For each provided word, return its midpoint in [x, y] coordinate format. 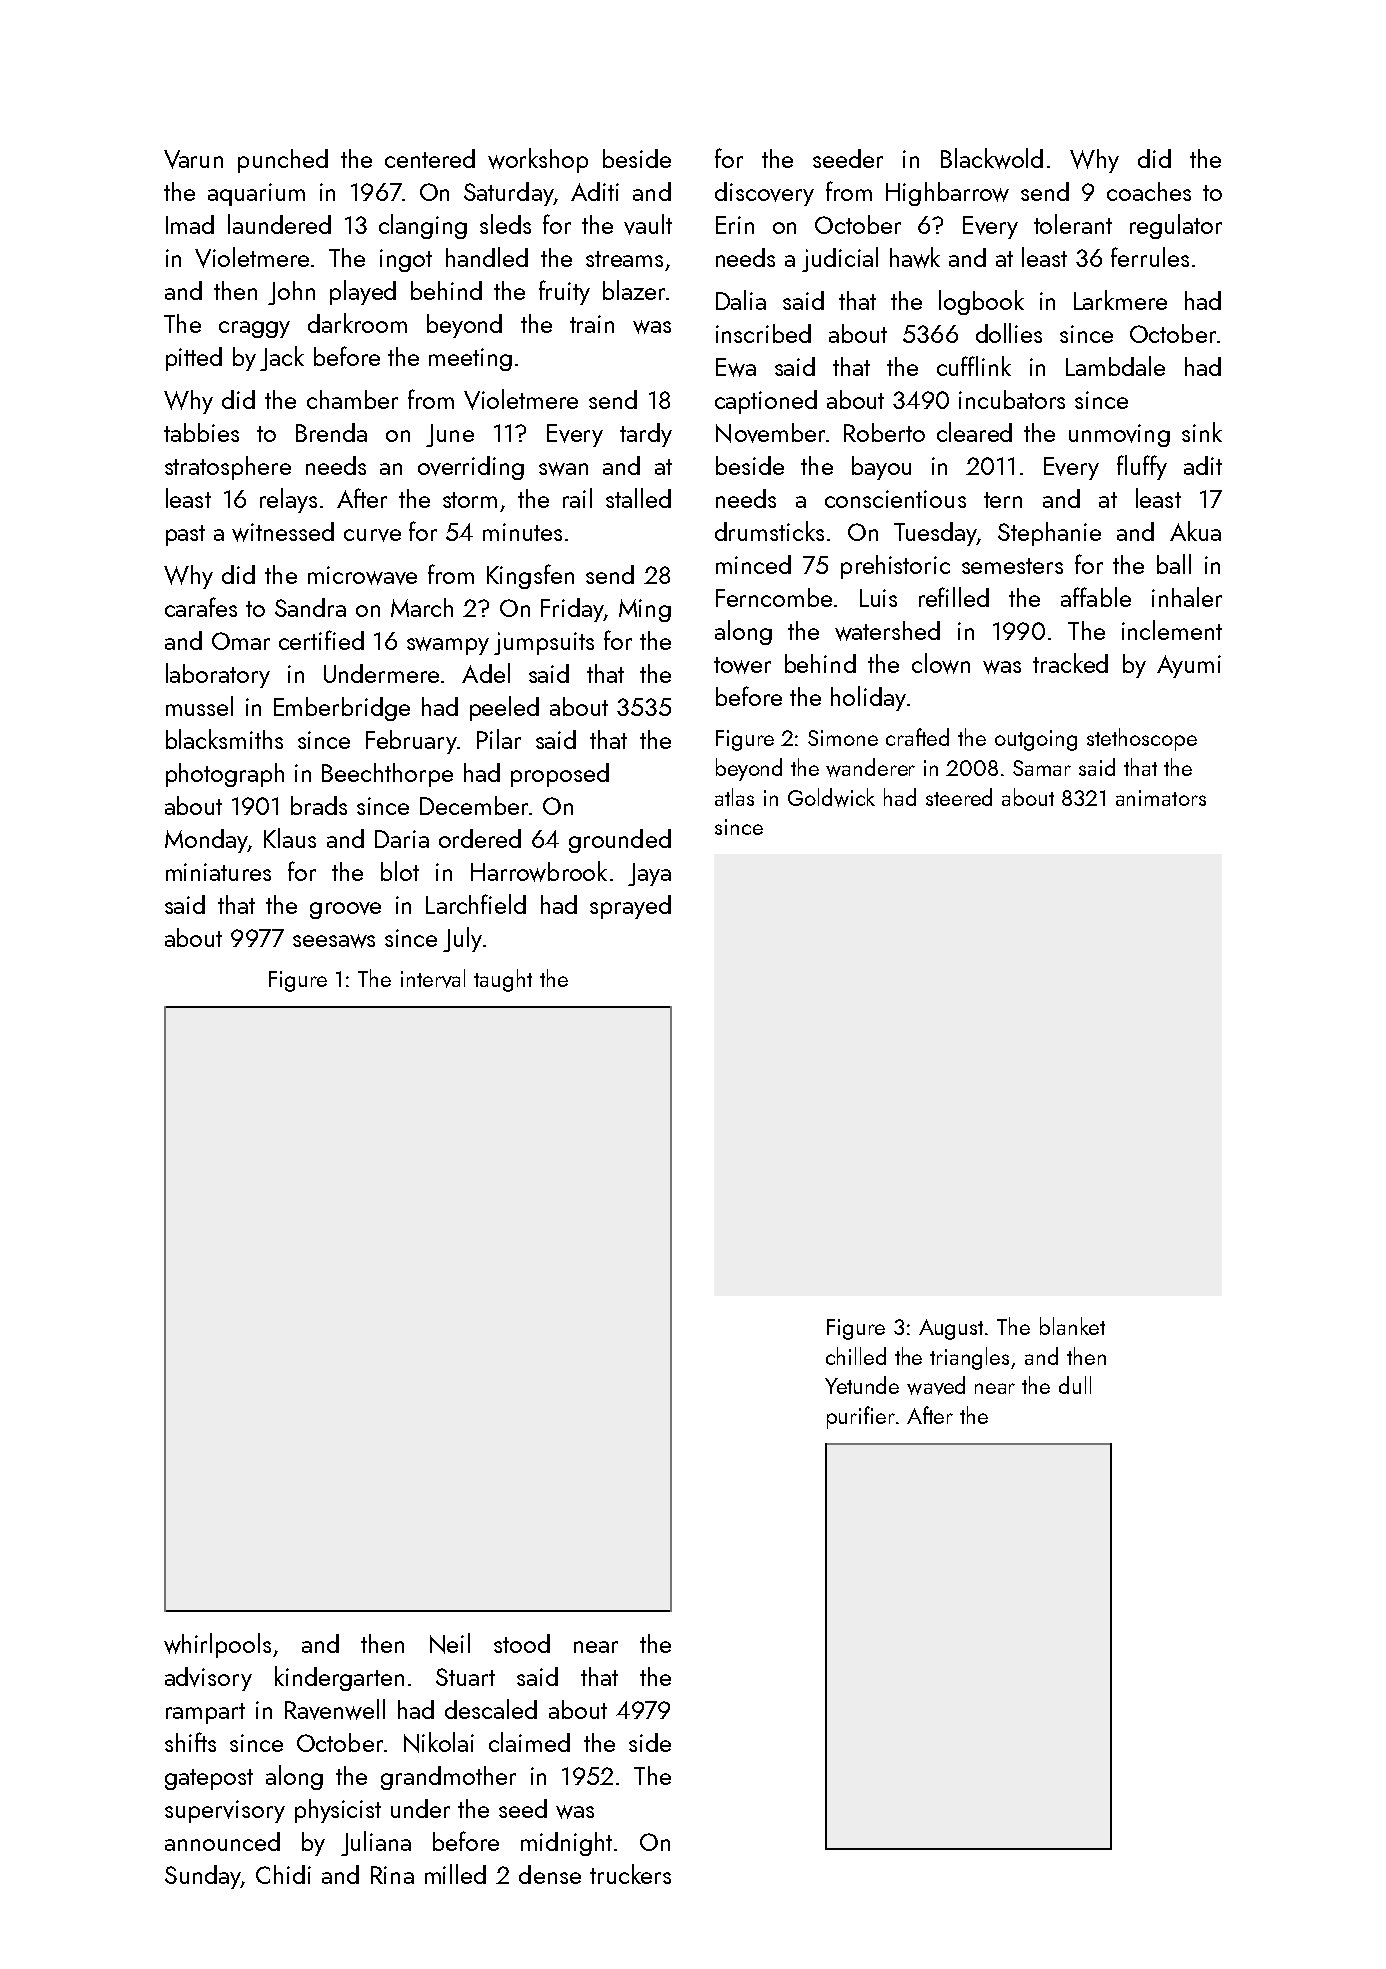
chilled [856, 1356]
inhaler [1187, 597]
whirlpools [217, 1645]
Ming [645, 610]
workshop [538, 160]
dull [1075, 1385]
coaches [1149, 191]
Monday [206, 841]
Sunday [203, 1877]
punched [283, 161]
